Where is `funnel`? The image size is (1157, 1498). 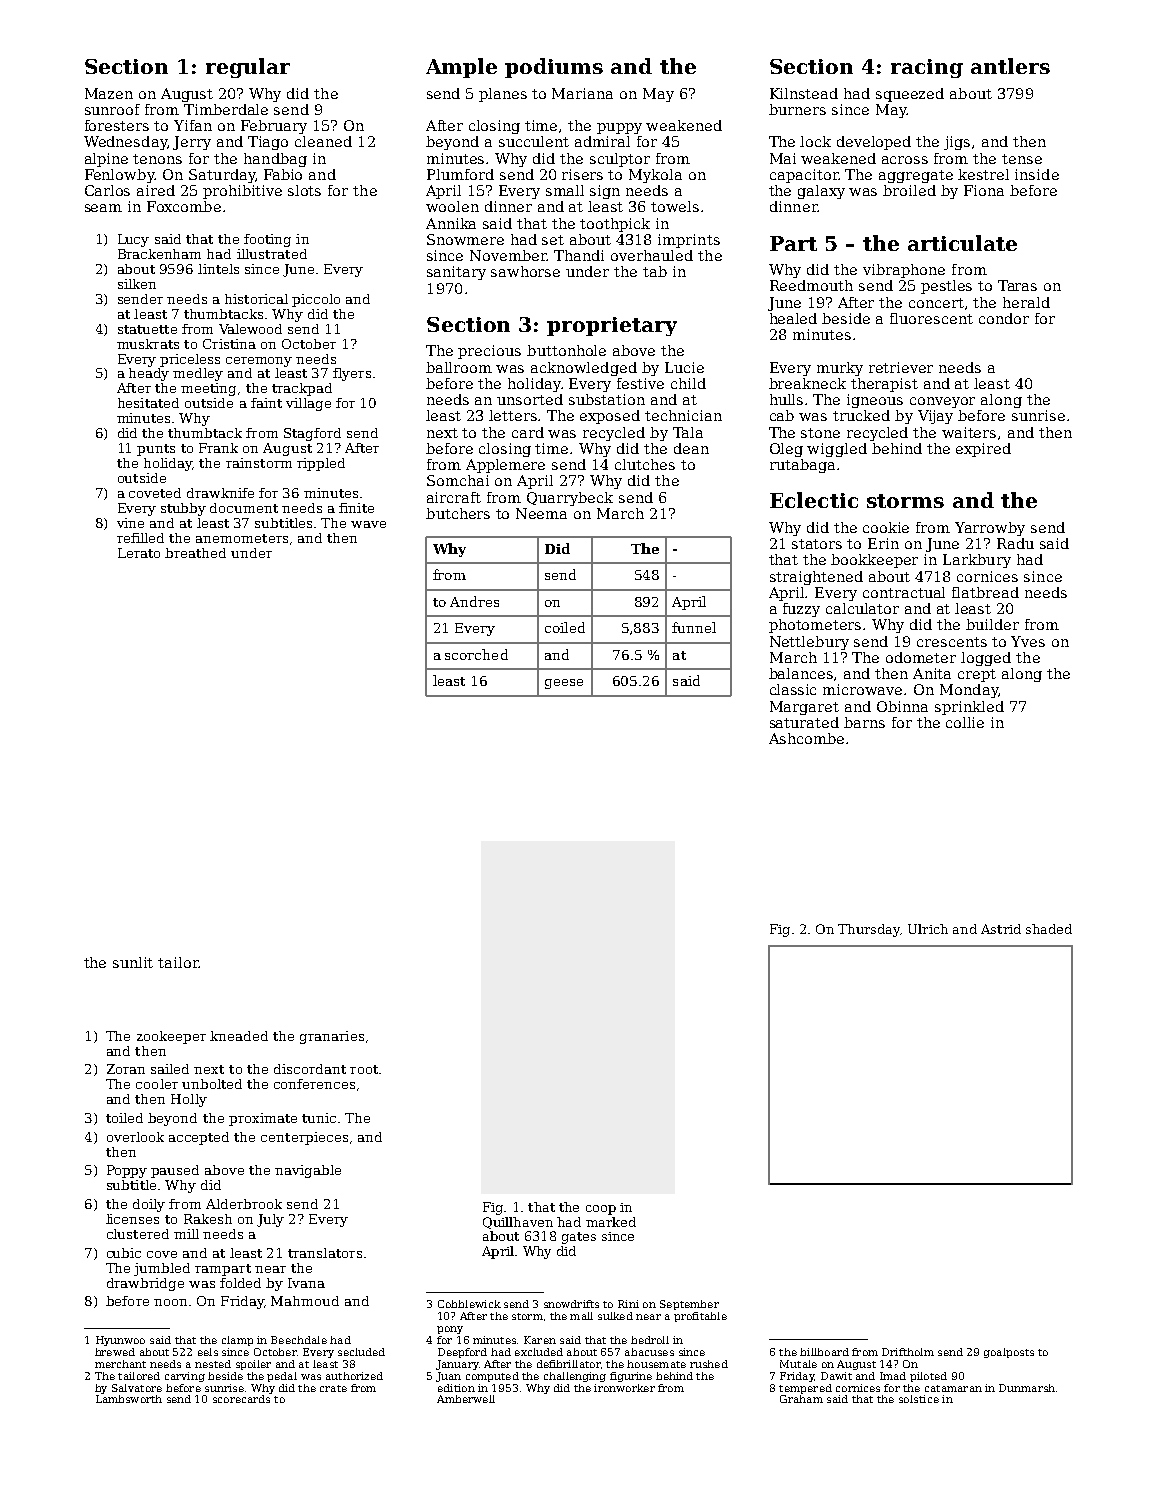
funnel is located at coordinates (694, 627).
